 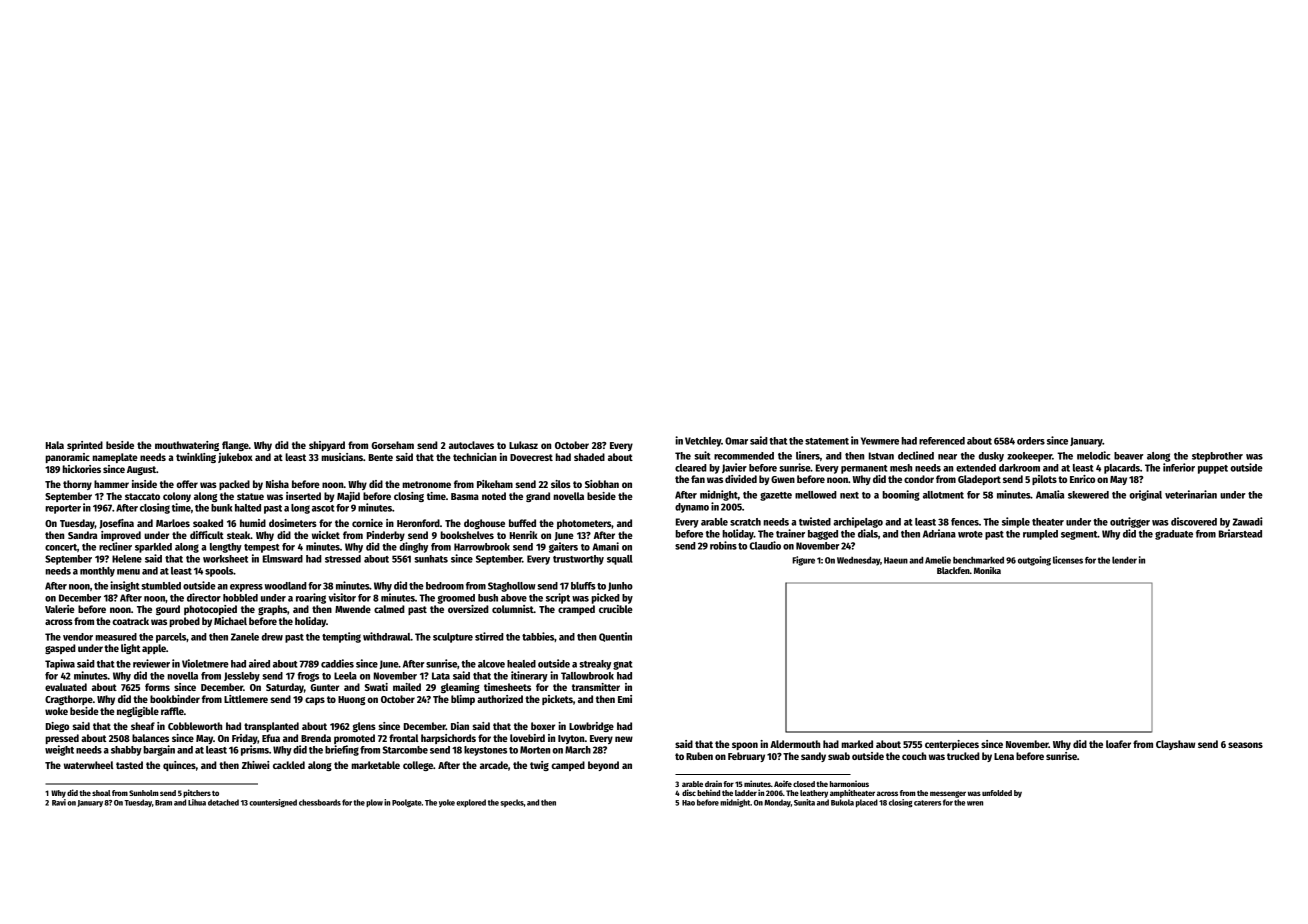 What do you see at coordinates (323, 508) in the screenshot?
I see `ascot` at bounding box center [323, 508].
